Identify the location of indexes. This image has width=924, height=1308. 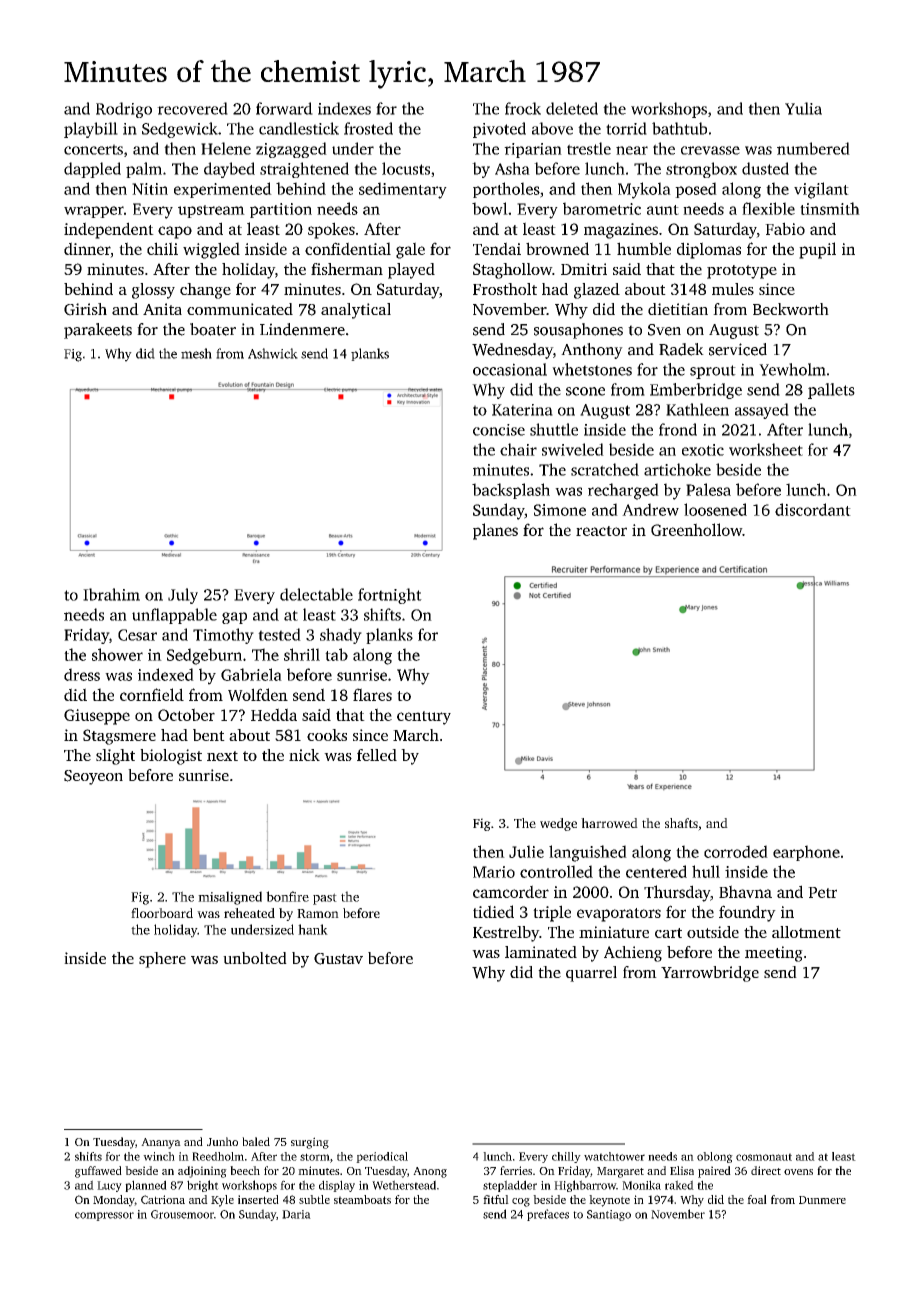
(344, 108).
